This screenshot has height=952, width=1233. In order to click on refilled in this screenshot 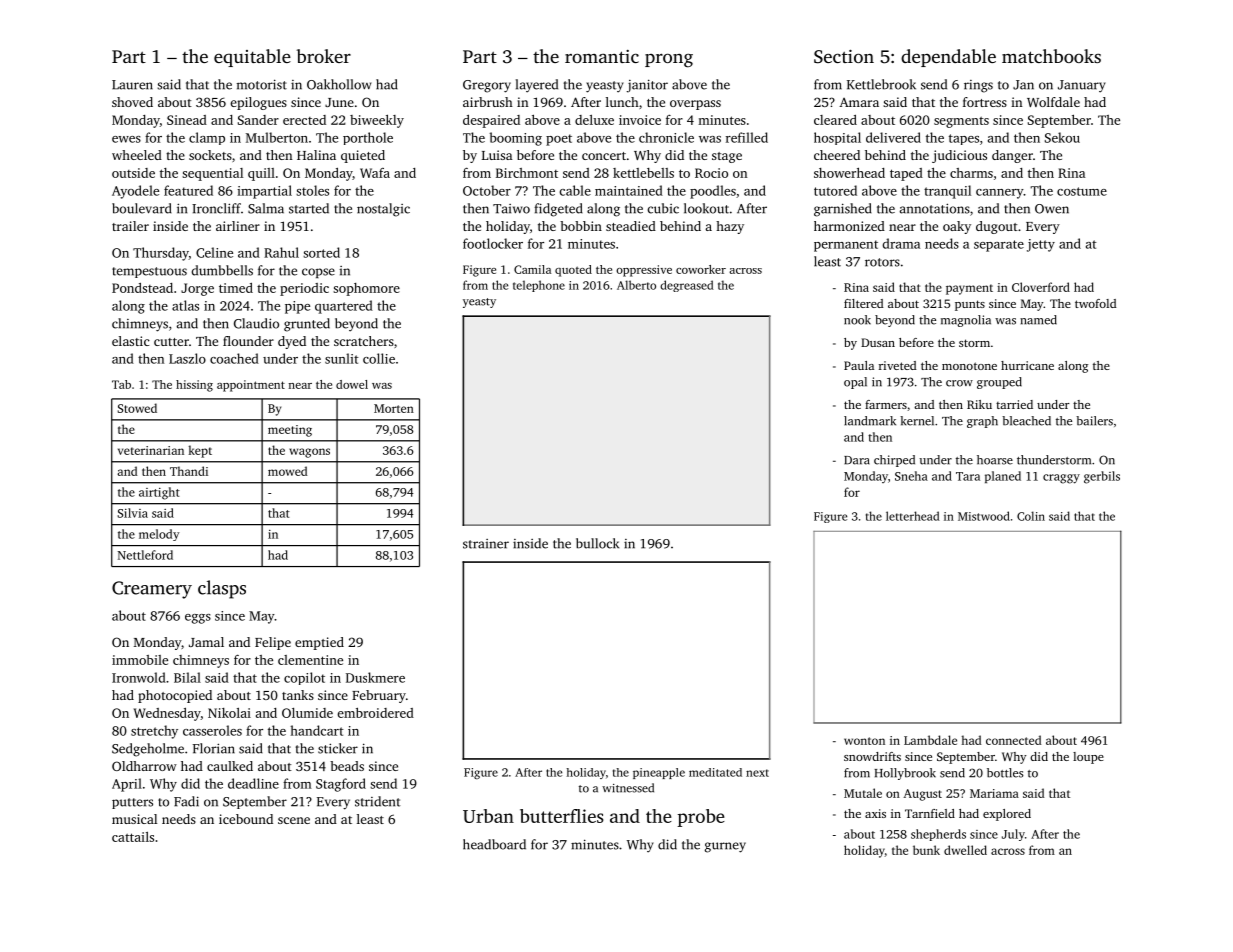, I will do `click(747, 137)`.
